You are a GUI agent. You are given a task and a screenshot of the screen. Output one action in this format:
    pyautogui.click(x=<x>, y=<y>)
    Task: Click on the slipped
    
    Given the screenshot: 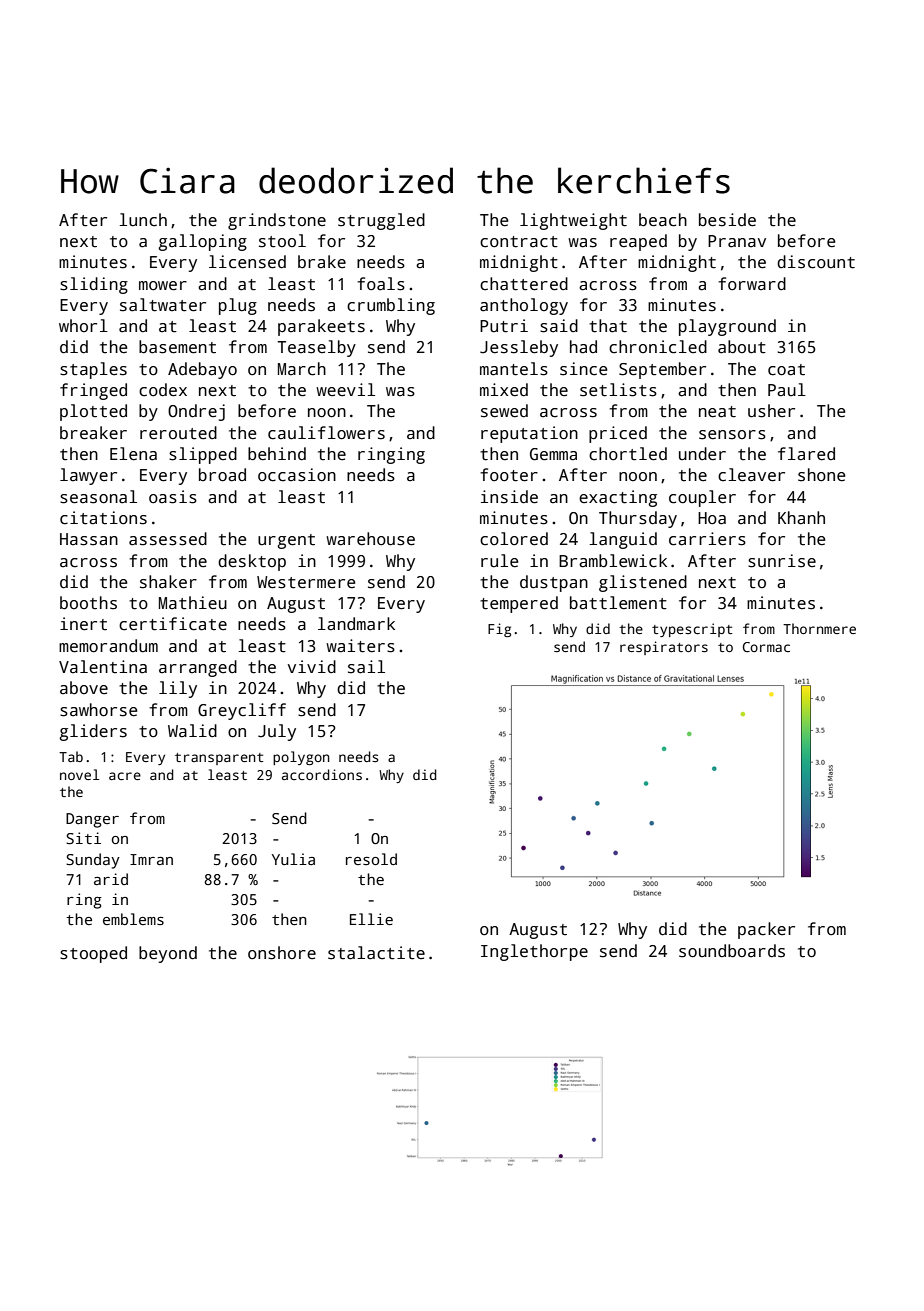 What is the action you would take?
    pyautogui.click(x=203, y=455)
